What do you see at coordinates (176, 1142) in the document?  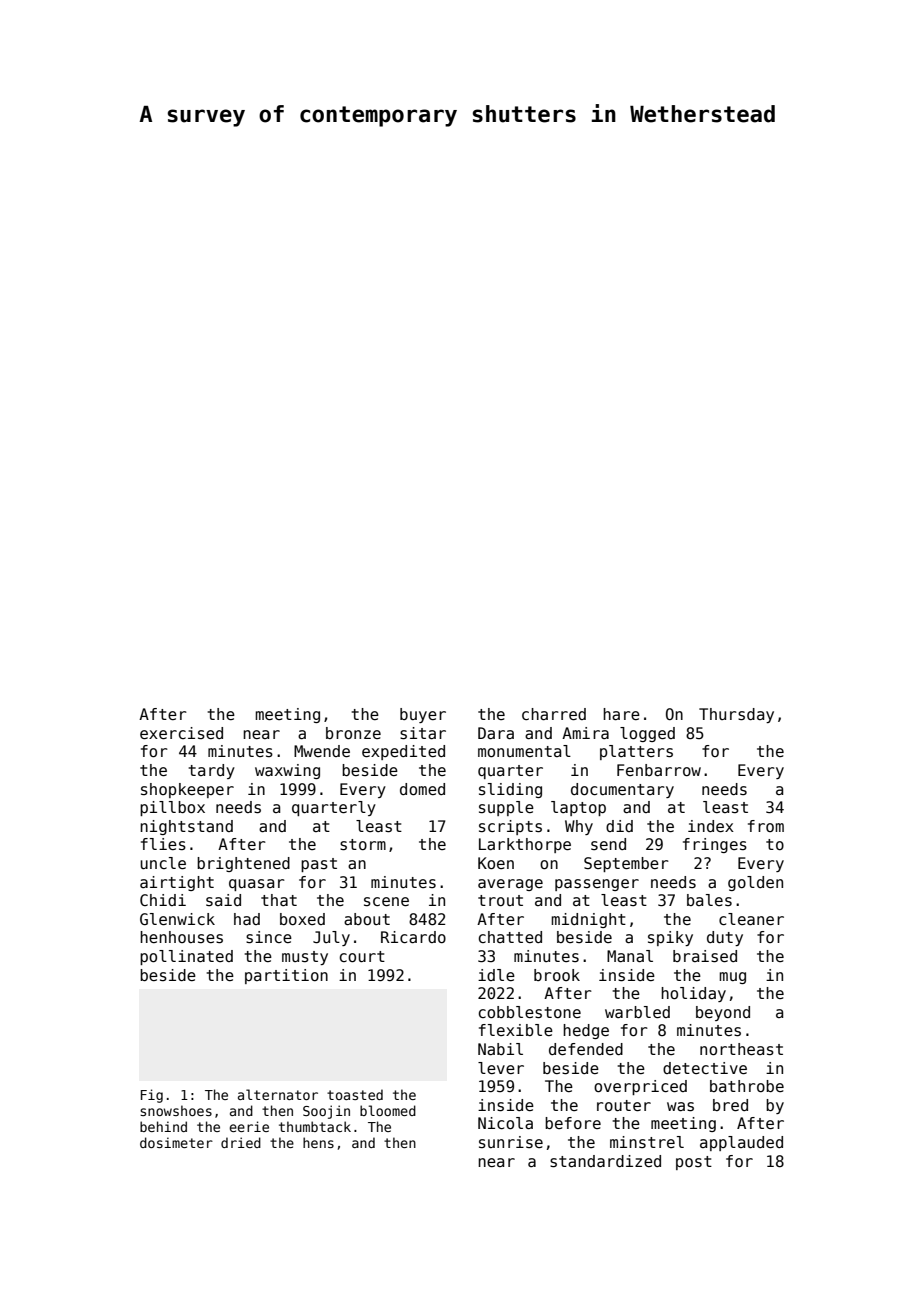 I see `dosimeter` at bounding box center [176, 1142].
